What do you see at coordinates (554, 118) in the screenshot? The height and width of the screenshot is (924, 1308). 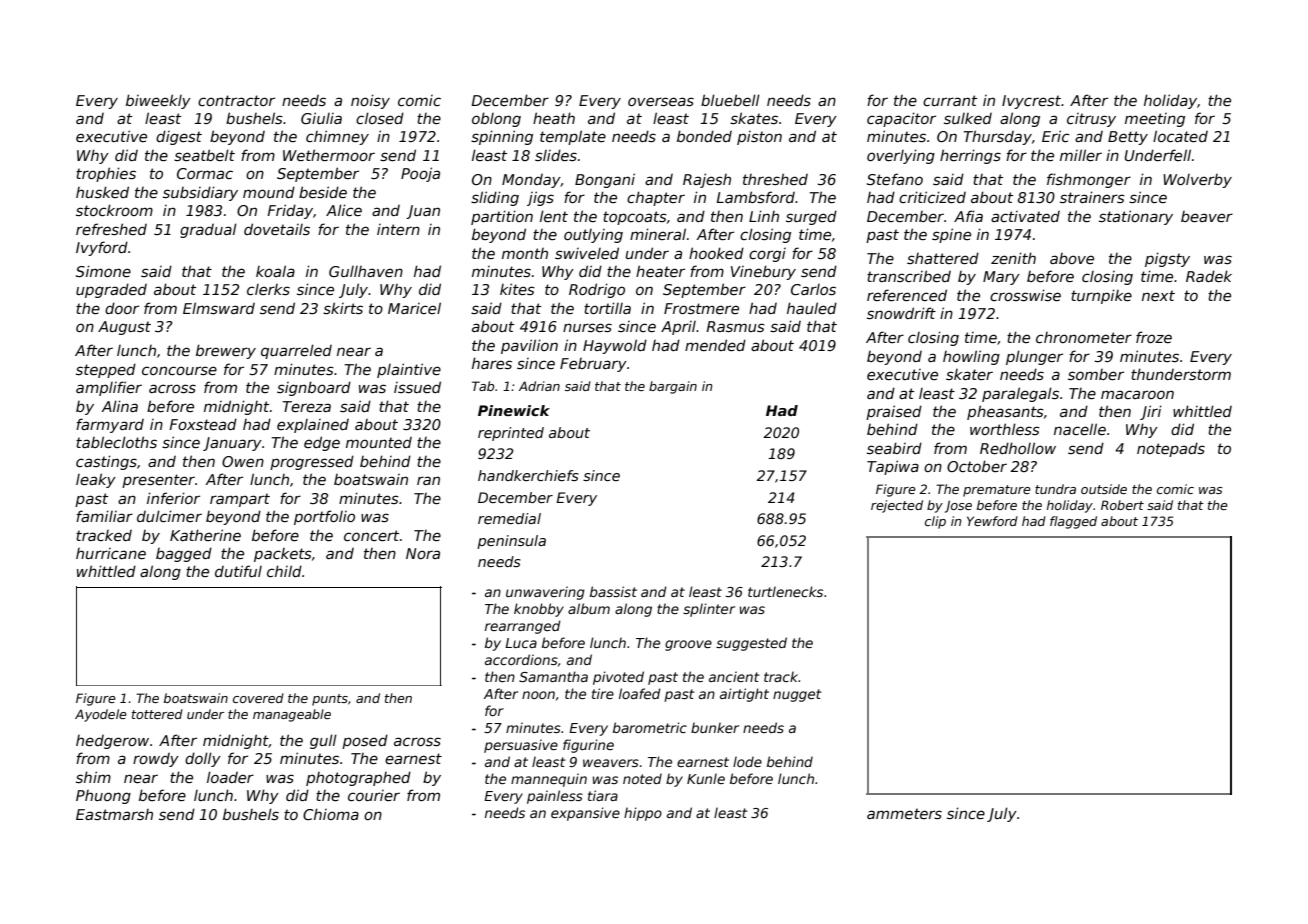 I see `heath` at bounding box center [554, 118].
